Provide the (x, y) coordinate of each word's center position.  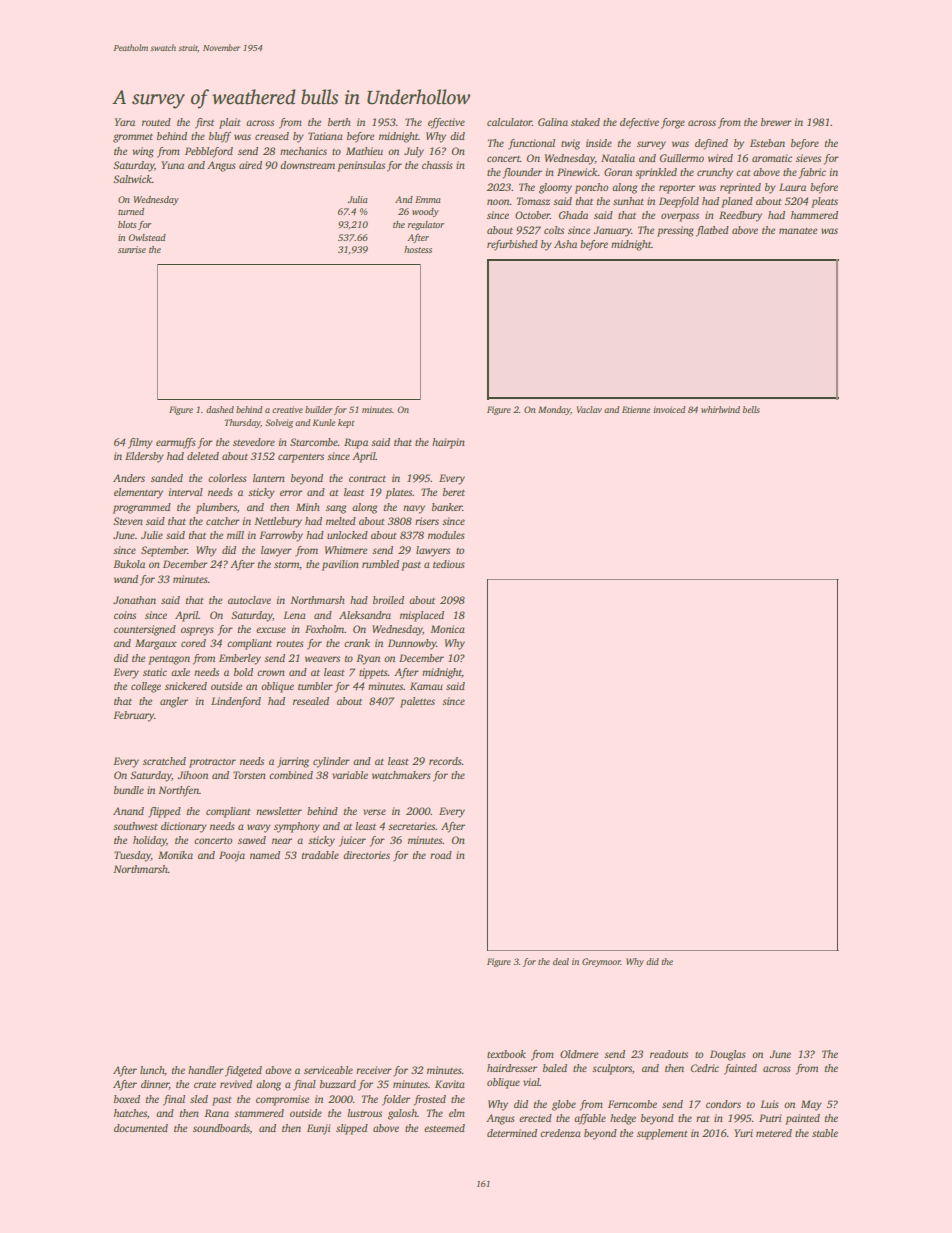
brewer (776, 122)
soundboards (221, 1128)
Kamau (426, 686)
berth (339, 122)
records (445, 761)
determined (512, 1133)
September (164, 551)
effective (446, 123)
